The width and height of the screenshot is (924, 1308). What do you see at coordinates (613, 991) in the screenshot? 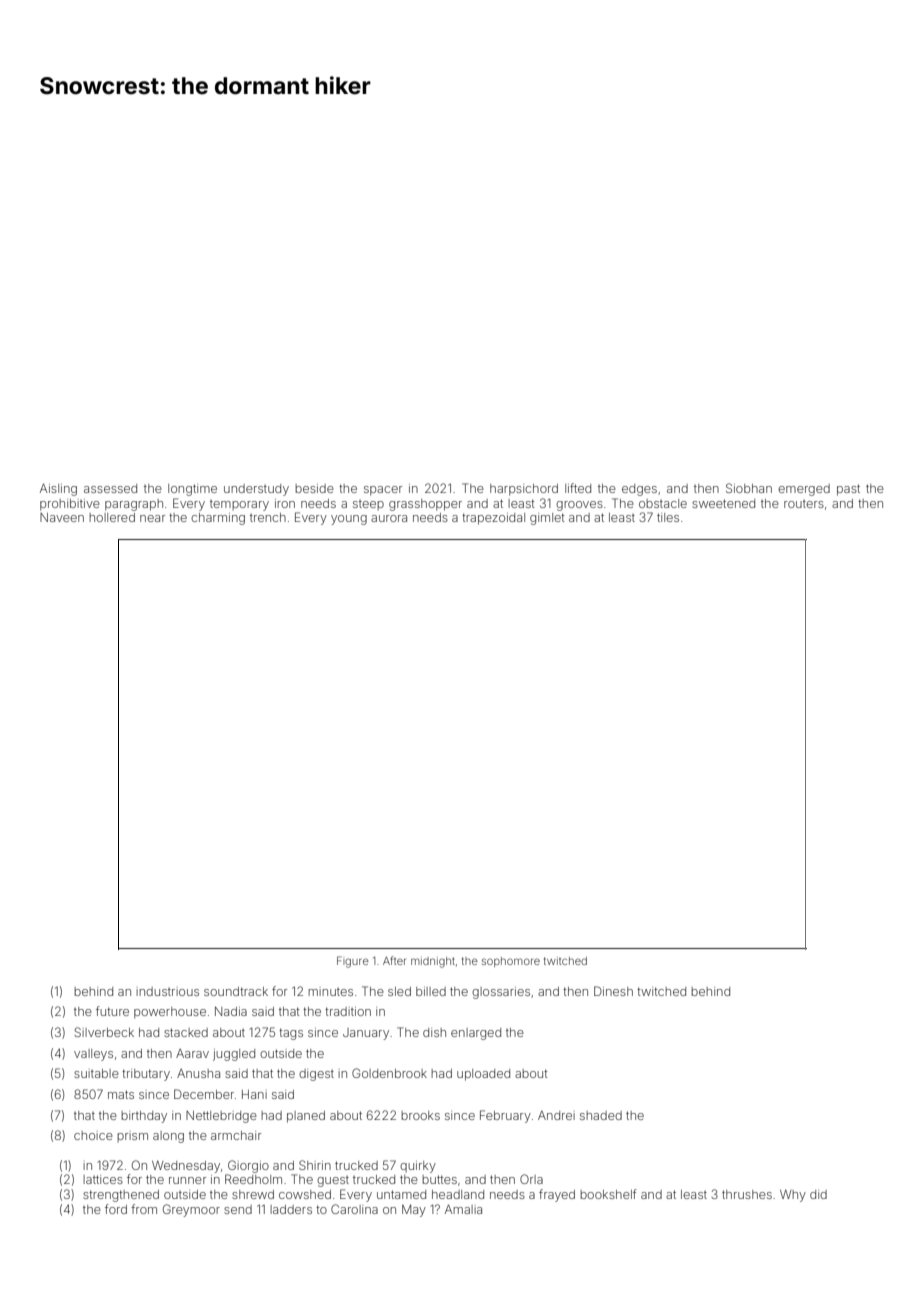
I see `Dinesh` at bounding box center [613, 991].
